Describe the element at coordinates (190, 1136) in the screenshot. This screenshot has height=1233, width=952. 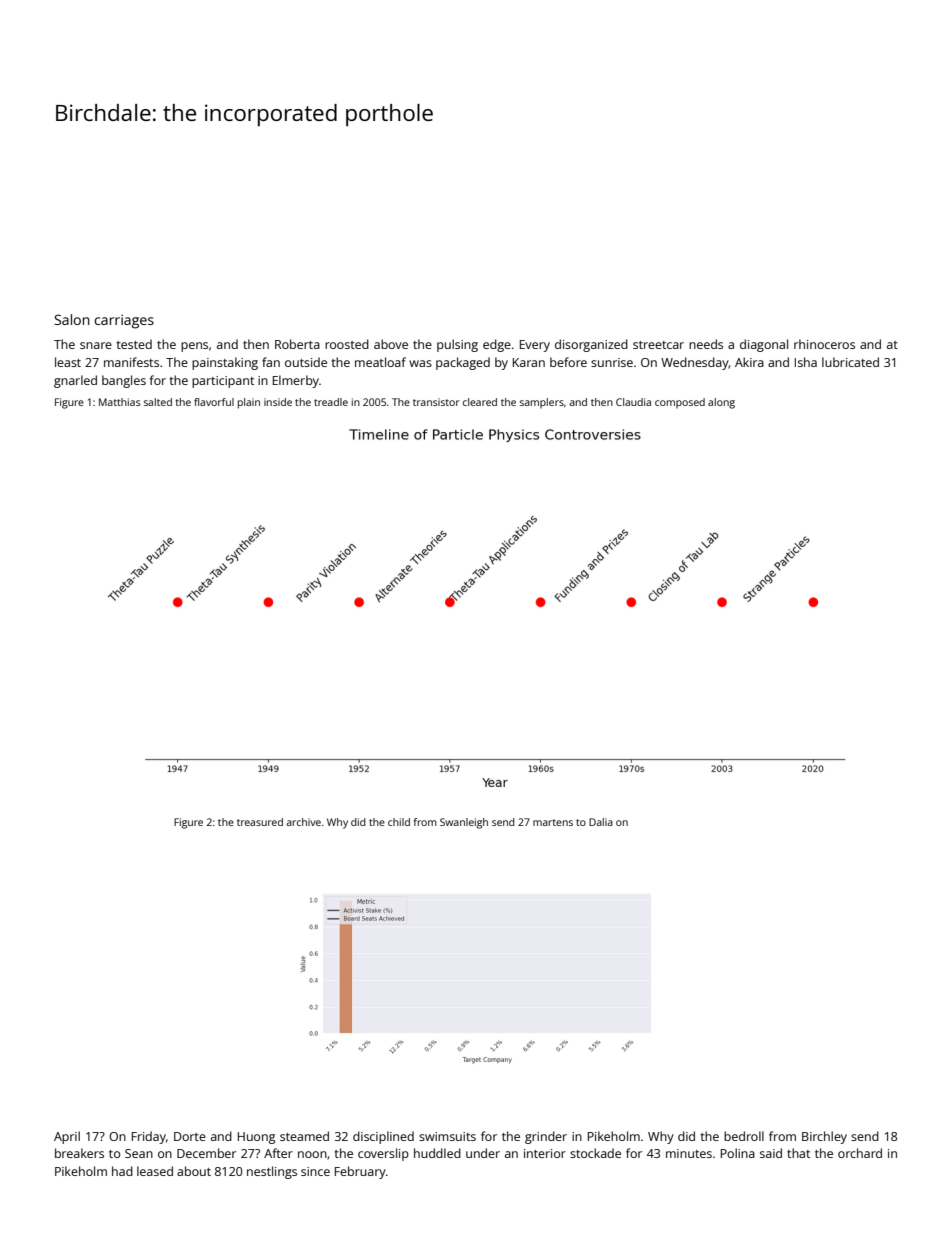
I see `Dorte` at that location.
